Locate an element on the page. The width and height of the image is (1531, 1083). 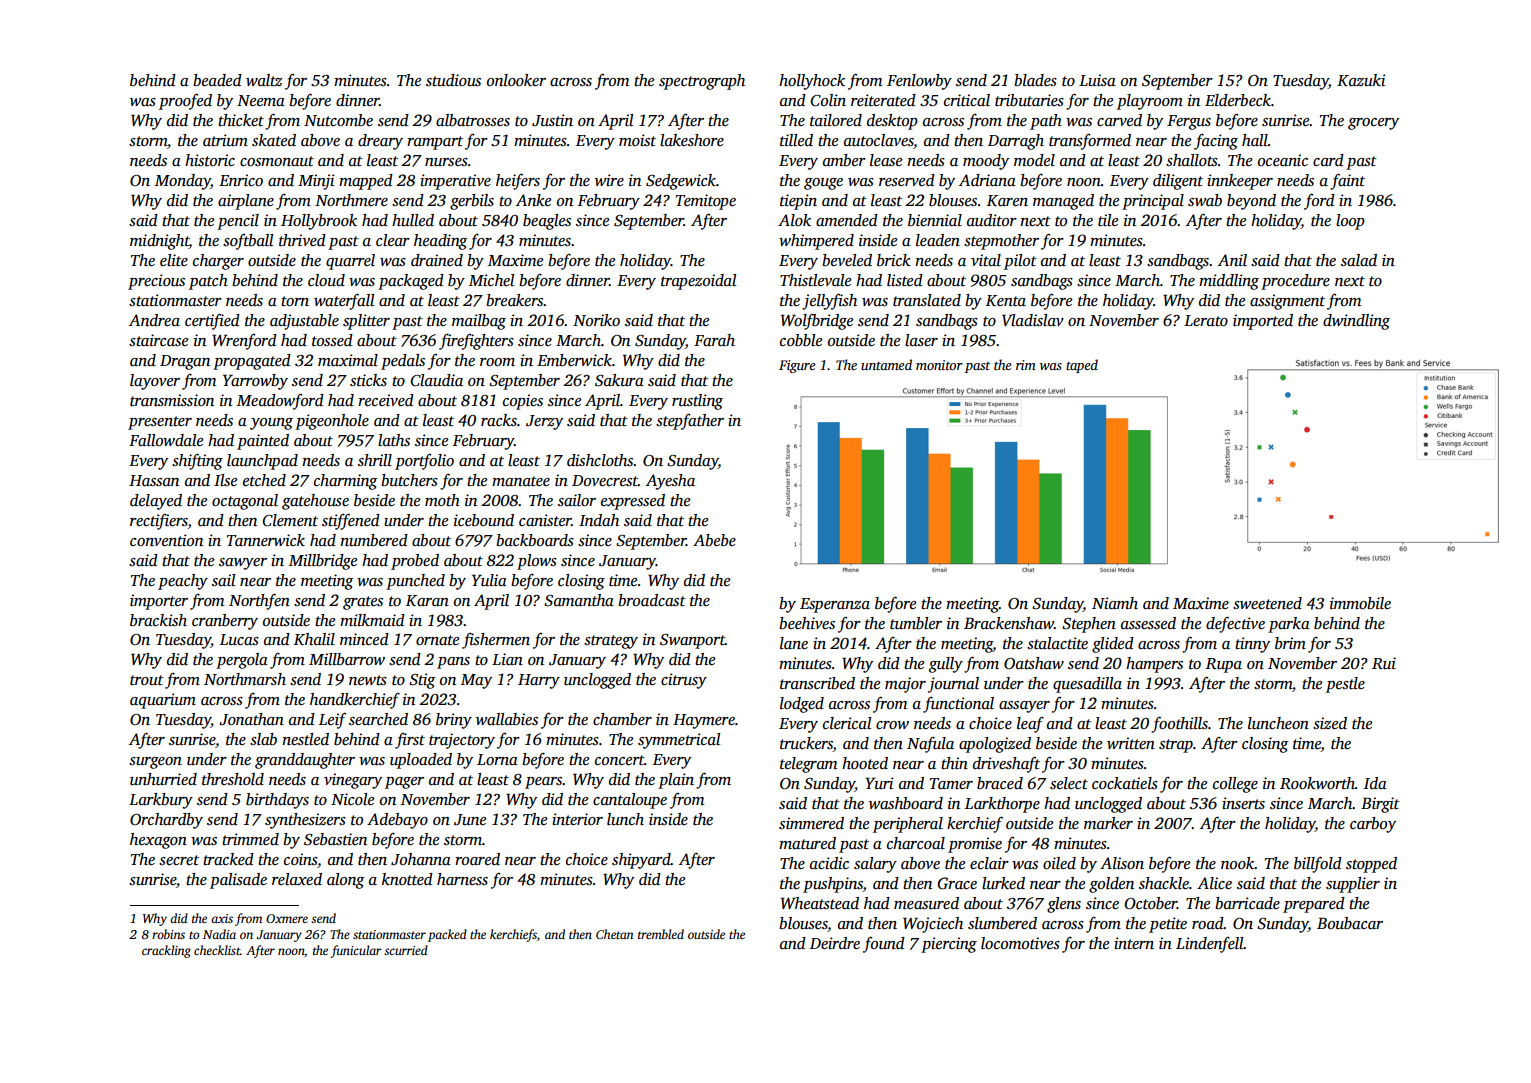
hampers is located at coordinates (1154, 665).
